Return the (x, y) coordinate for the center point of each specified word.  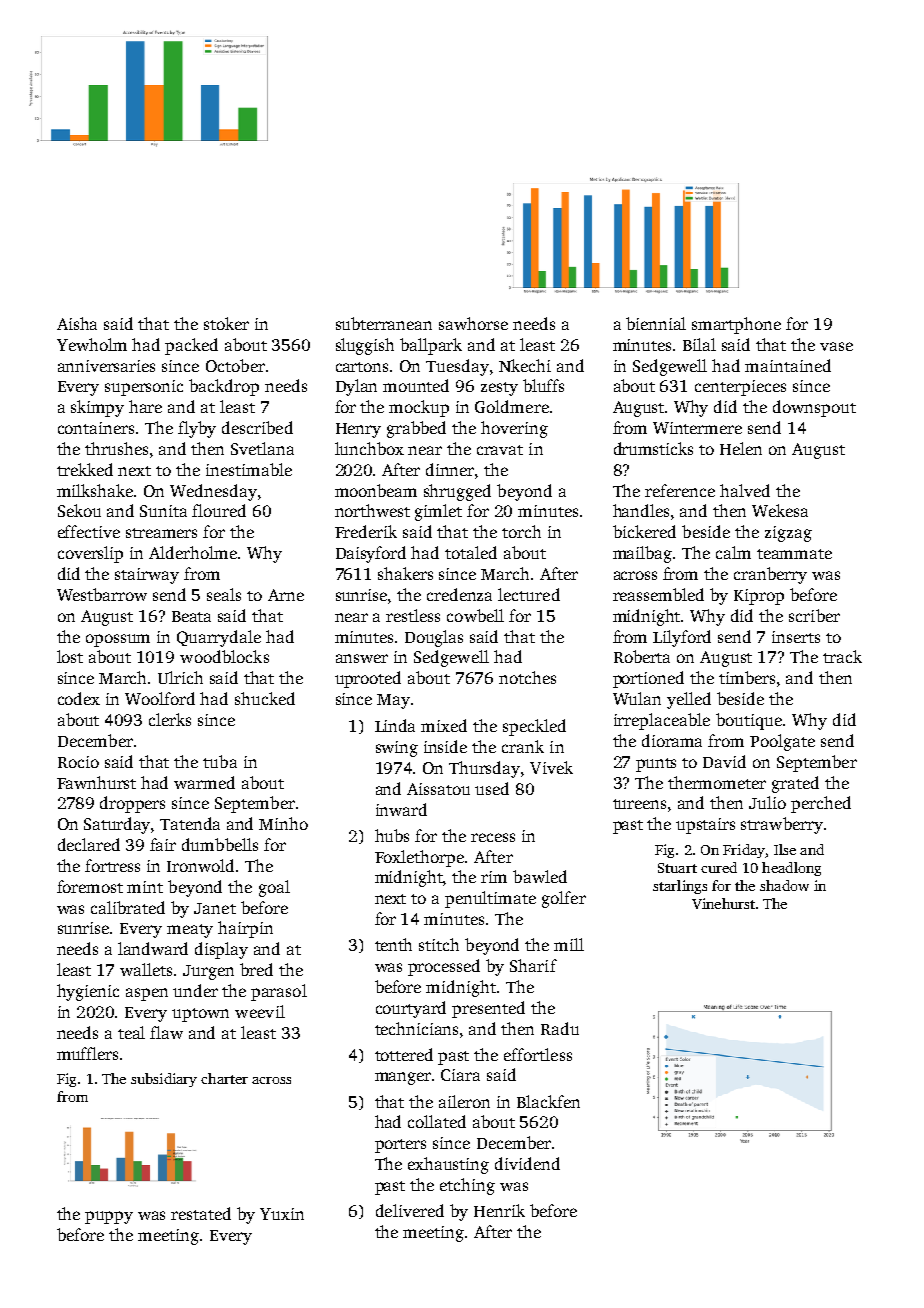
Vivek (551, 767)
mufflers (87, 1053)
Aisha (77, 323)
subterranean (384, 323)
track (842, 656)
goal (274, 888)
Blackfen (548, 1101)
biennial (656, 323)
